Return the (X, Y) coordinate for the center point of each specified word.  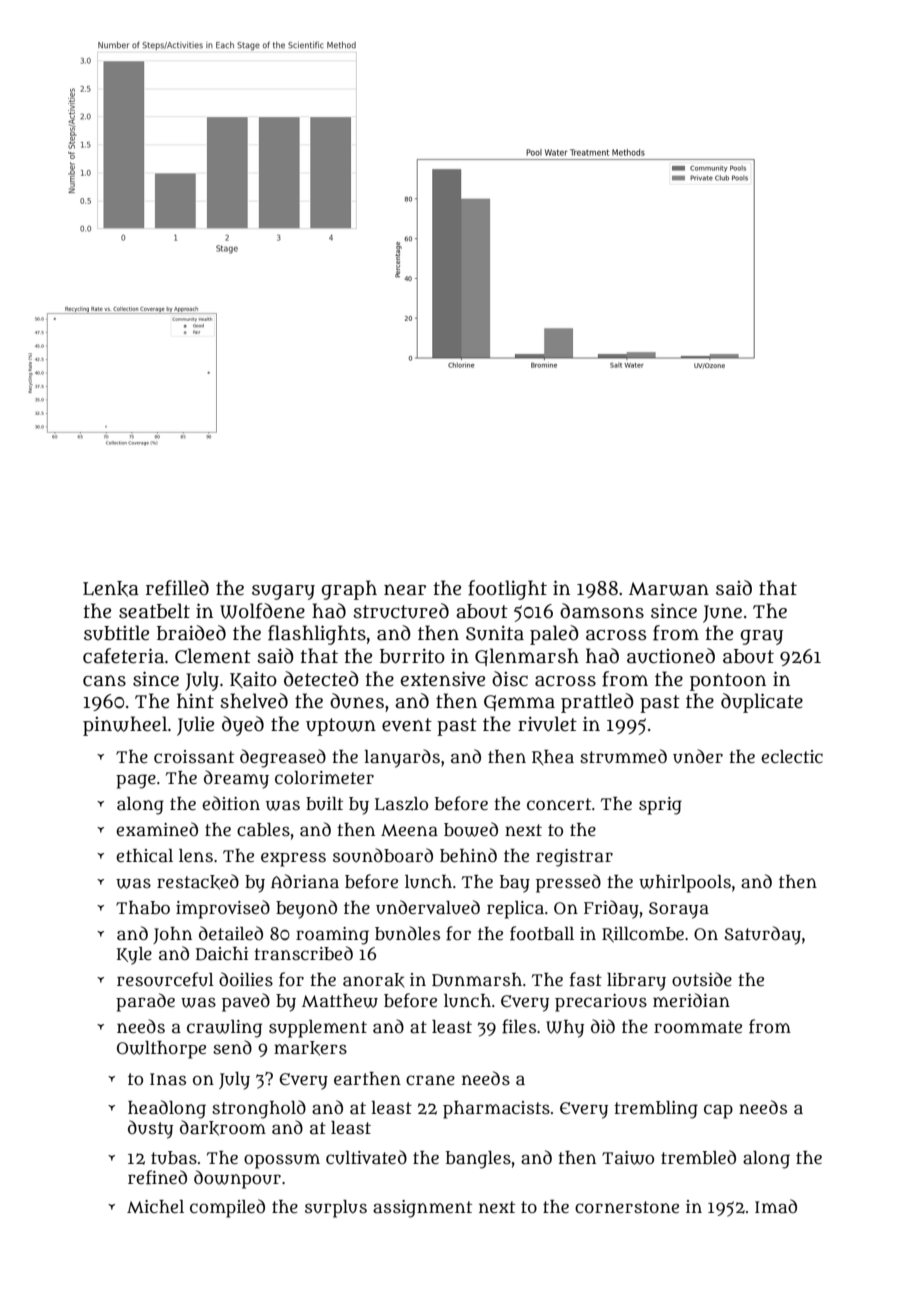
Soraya (679, 910)
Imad (776, 1206)
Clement (213, 656)
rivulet (547, 724)
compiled (227, 1208)
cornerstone (627, 1207)
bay (515, 884)
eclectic (792, 757)
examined (157, 829)
